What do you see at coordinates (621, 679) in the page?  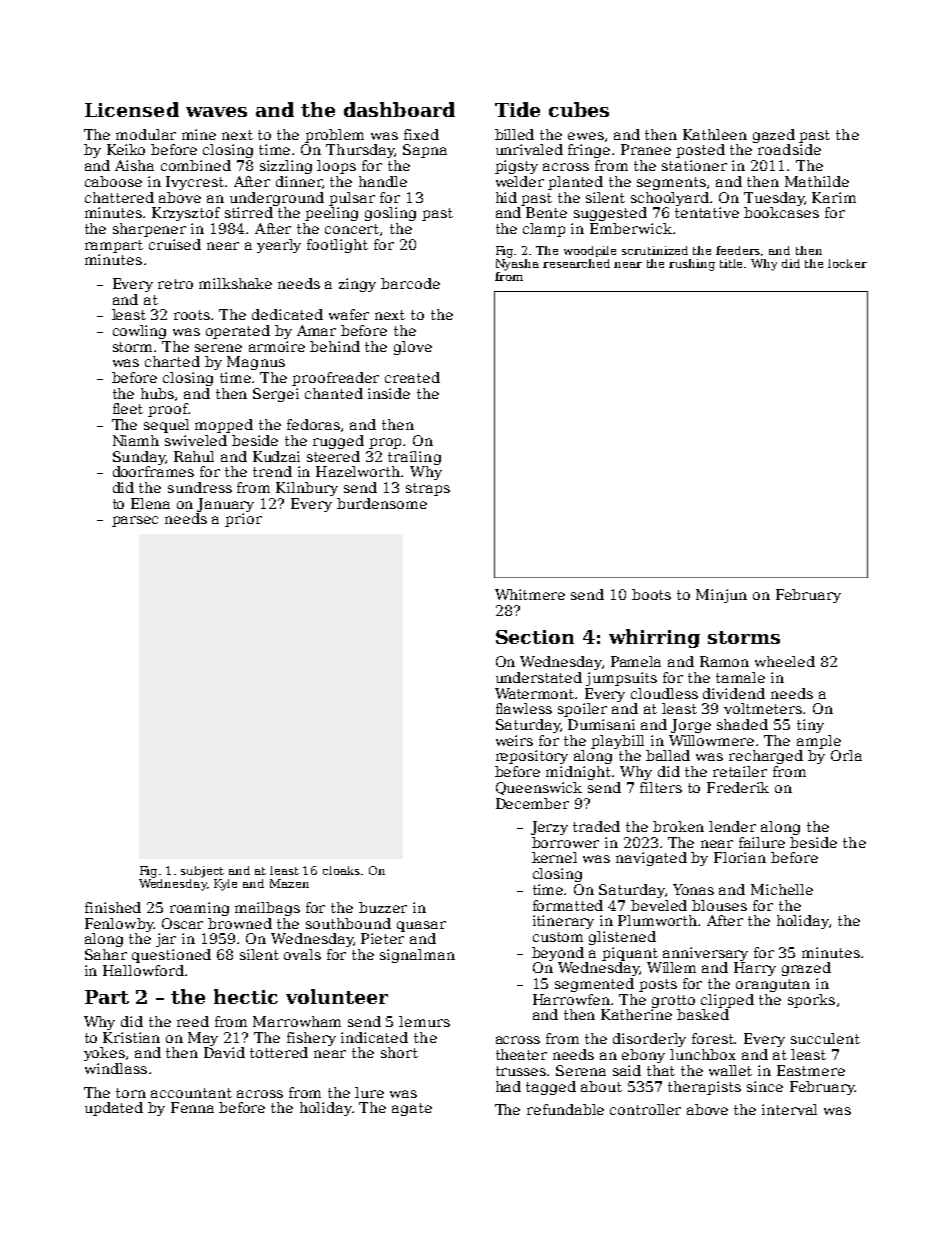 I see `jumpsuits` at bounding box center [621, 679].
